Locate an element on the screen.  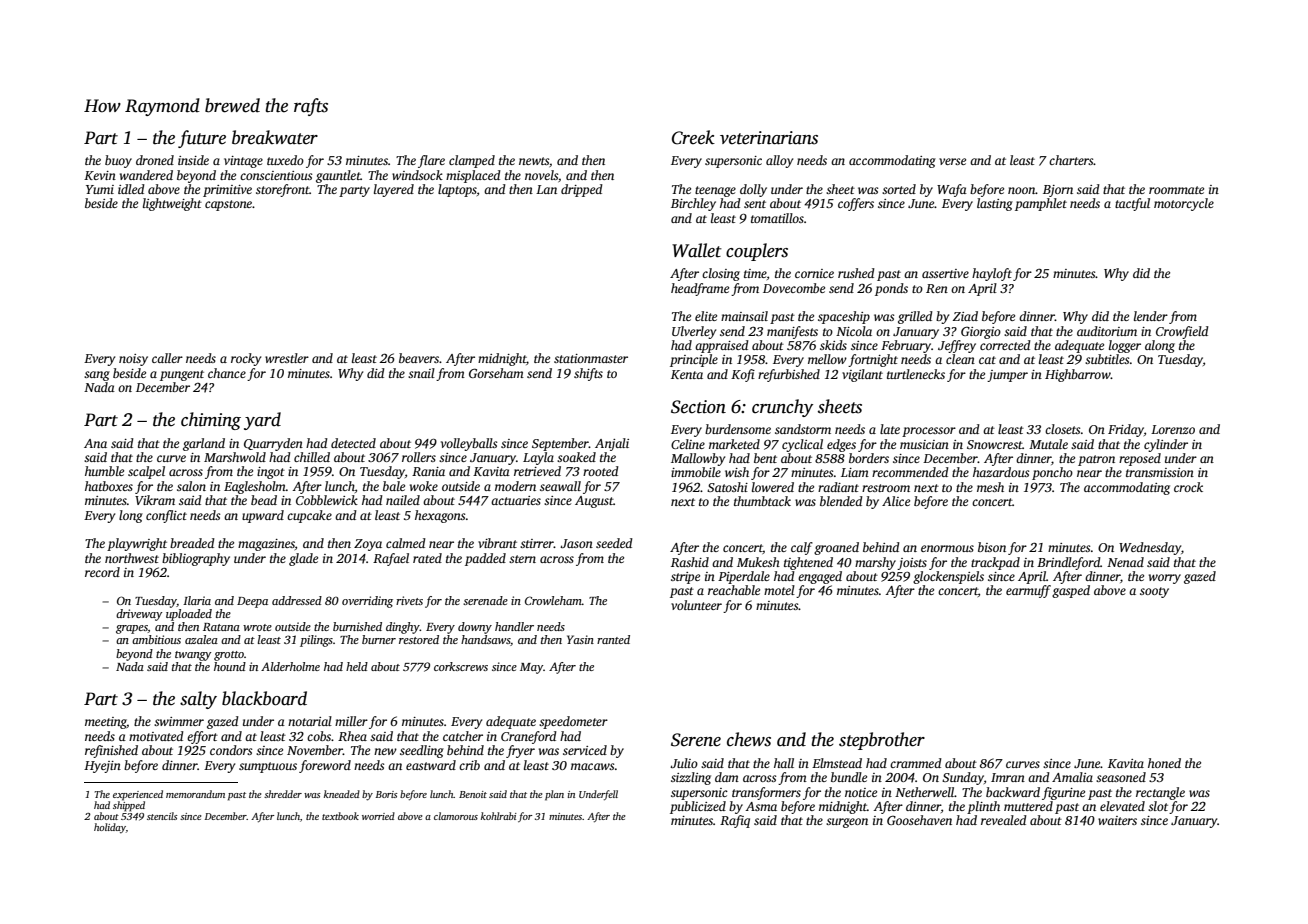
mesh is located at coordinates (990, 487).
